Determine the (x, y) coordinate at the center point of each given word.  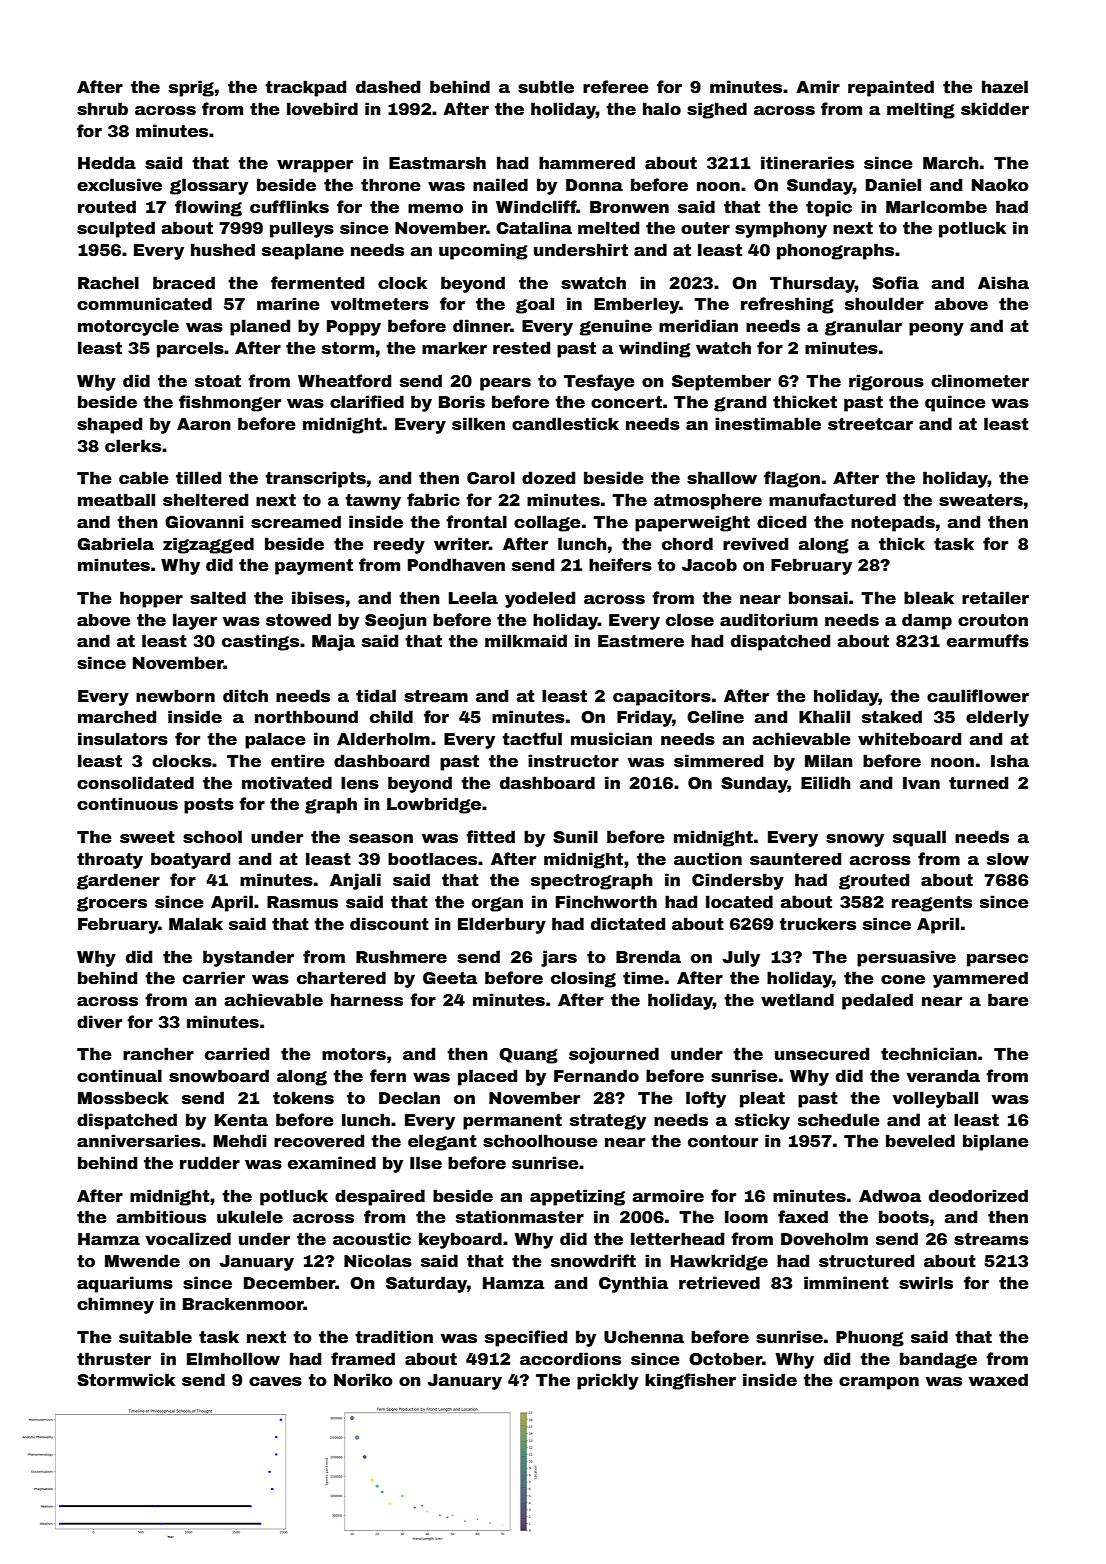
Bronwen (629, 207)
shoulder (884, 304)
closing (583, 979)
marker (454, 348)
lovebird (322, 109)
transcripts (315, 479)
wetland (797, 1000)
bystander (248, 958)
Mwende (142, 1261)
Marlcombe (936, 207)
